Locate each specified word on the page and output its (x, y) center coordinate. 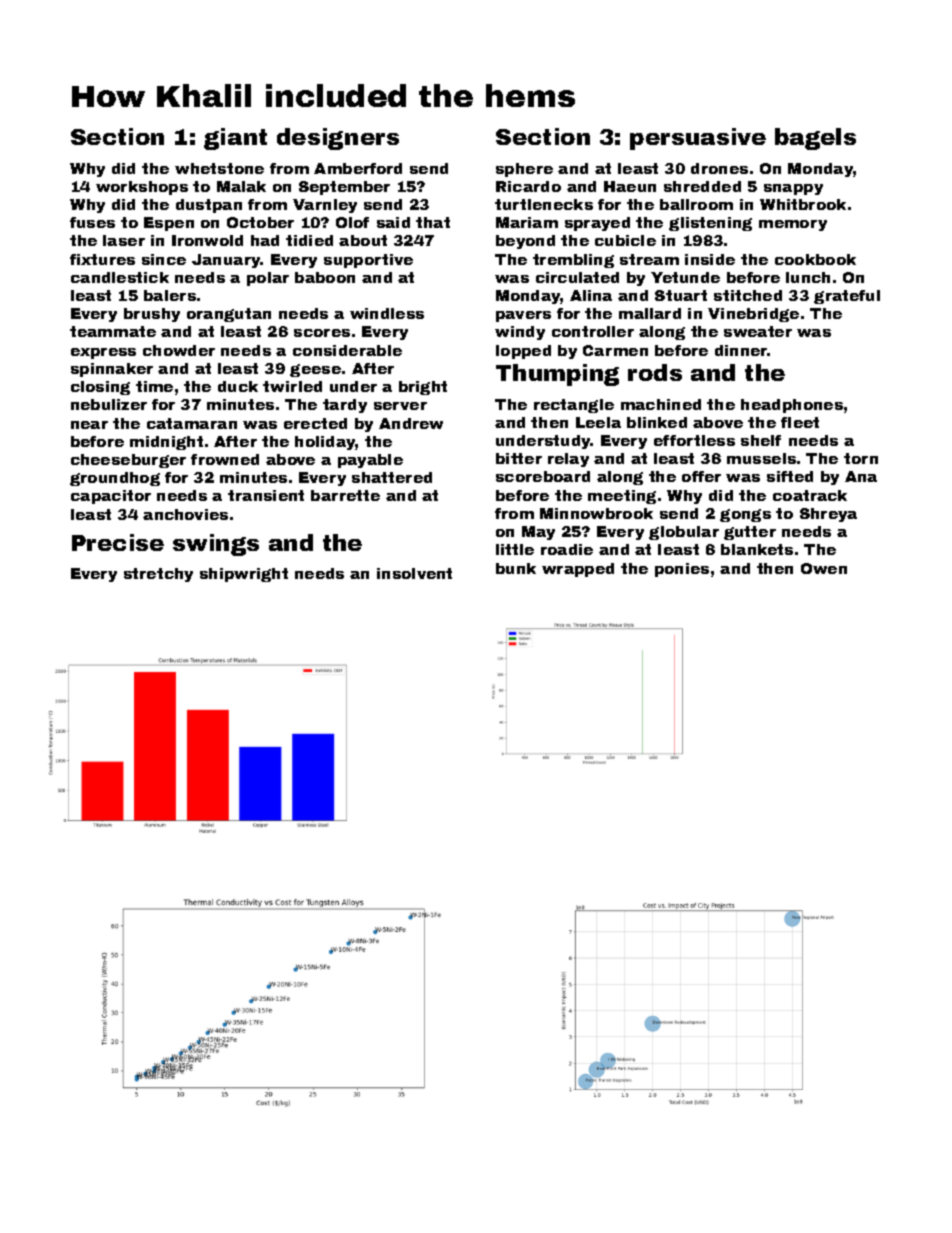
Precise (118, 542)
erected (315, 423)
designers (338, 139)
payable (370, 461)
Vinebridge (753, 315)
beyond (525, 242)
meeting (622, 497)
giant (235, 139)
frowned (225, 459)
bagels (815, 139)
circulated (577, 277)
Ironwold (207, 240)
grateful (847, 297)
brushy (152, 315)
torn (861, 458)
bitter (519, 458)
